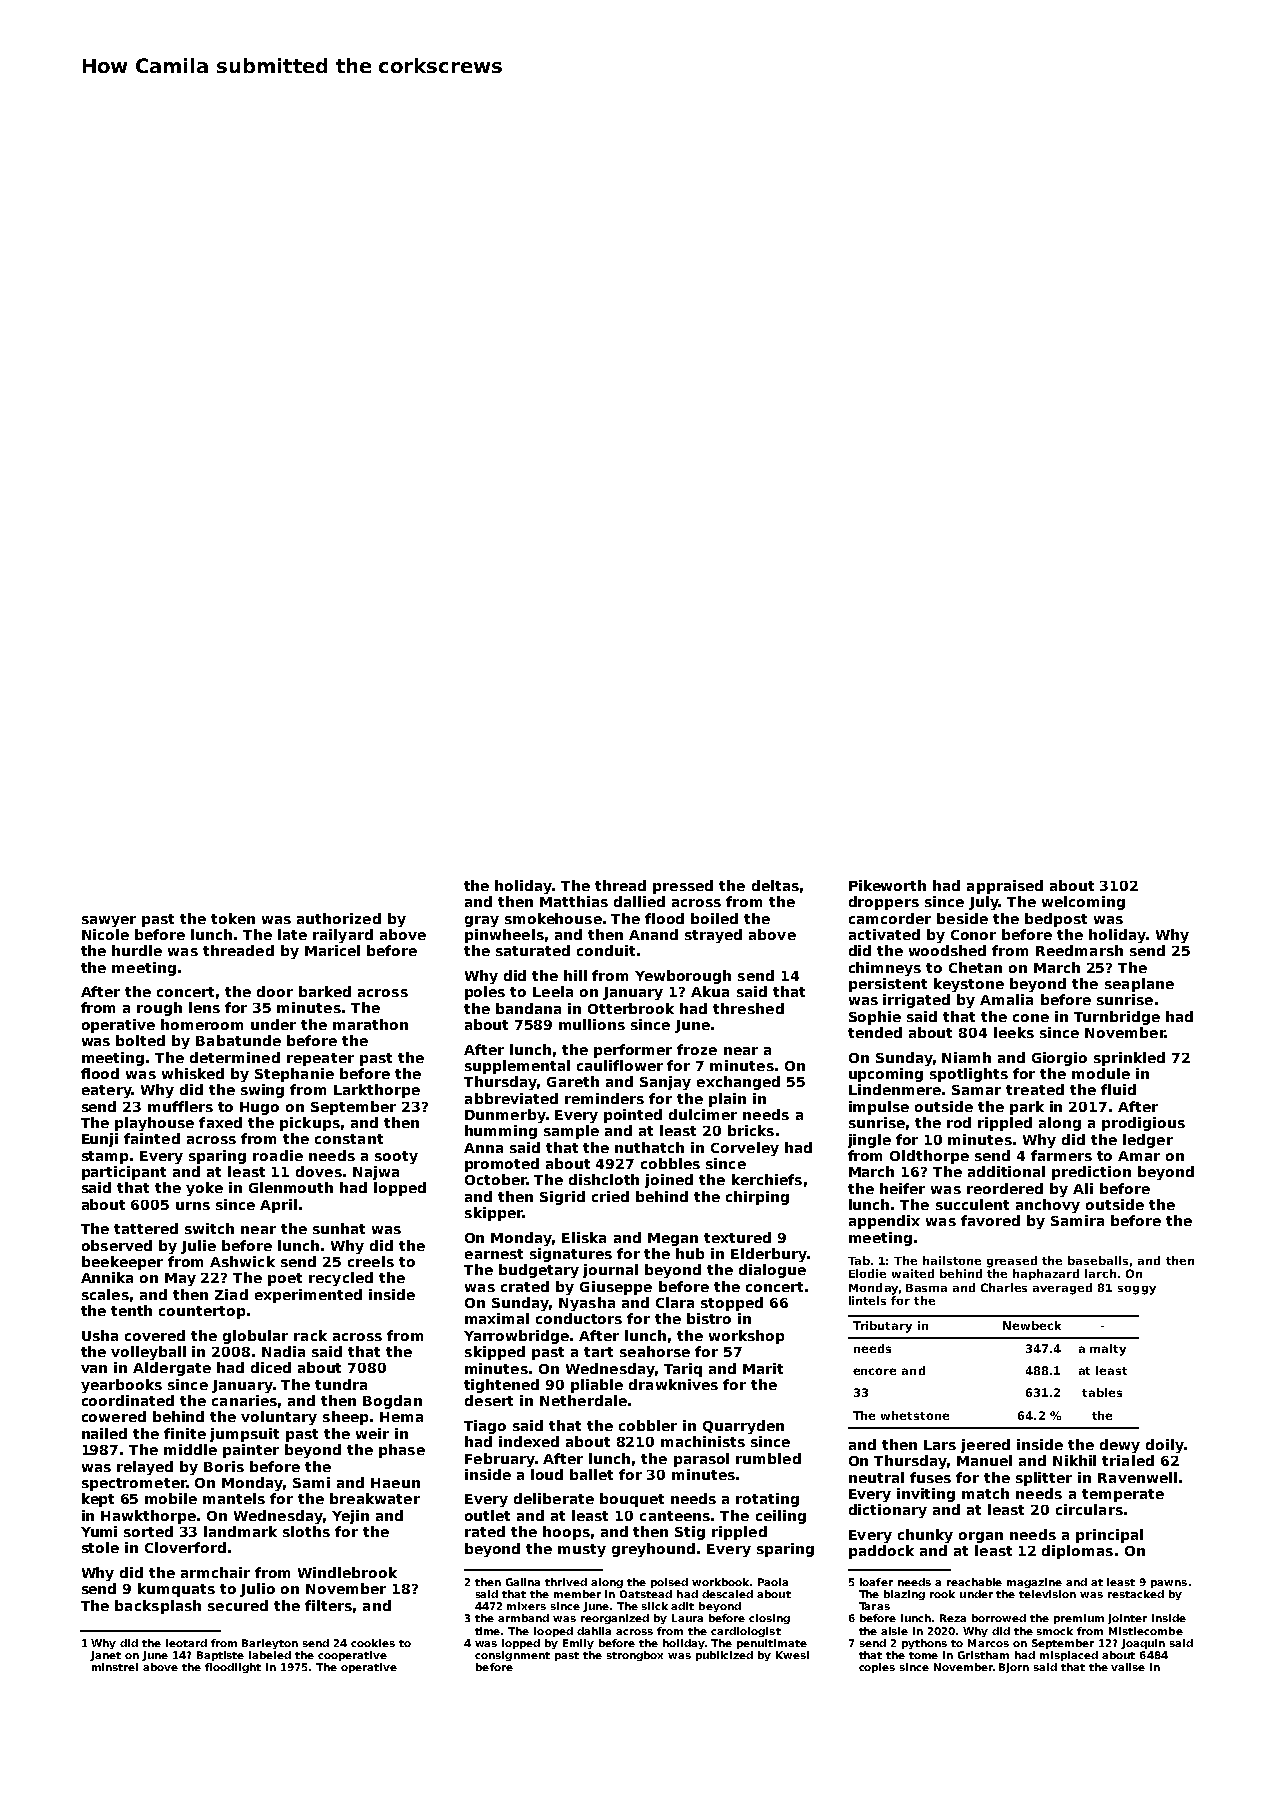  Describe the element at coordinates (1005, 887) in the image. I see `appraised` at that location.
